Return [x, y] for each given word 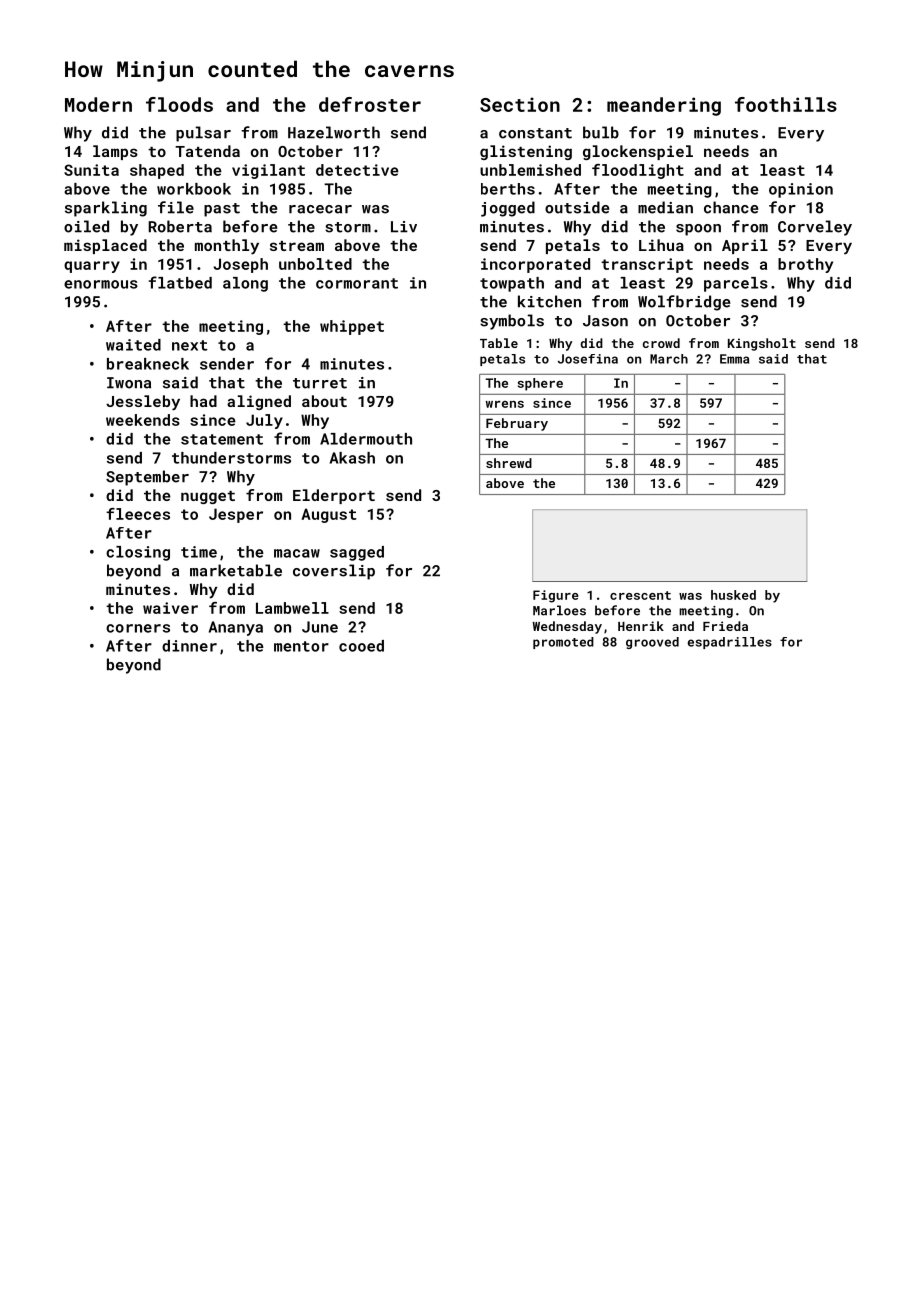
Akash [352, 458]
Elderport [334, 496]
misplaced [105, 246]
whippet [352, 327]
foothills [786, 104]
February [517, 424]
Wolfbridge [684, 303]
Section [520, 104]
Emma [734, 359]
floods [179, 104]
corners [138, 628]
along [245, 284]
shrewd [509, 463]
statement [222, 439]
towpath [512, 284]
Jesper [236, 515]
